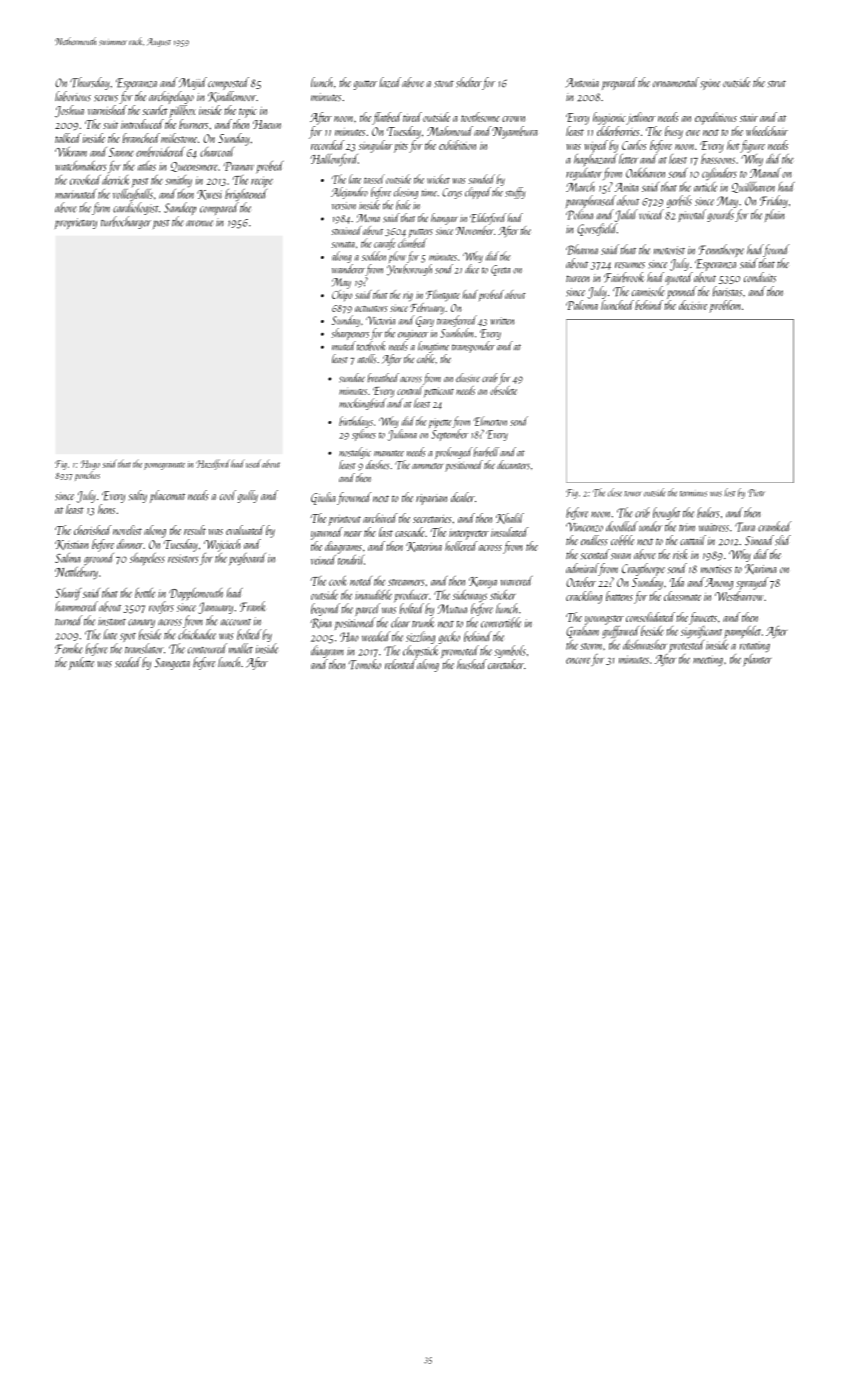 The image size is (849, 1400). Describe the element at coordinates (365, 85) in the page. I see `gutter` at that location.
